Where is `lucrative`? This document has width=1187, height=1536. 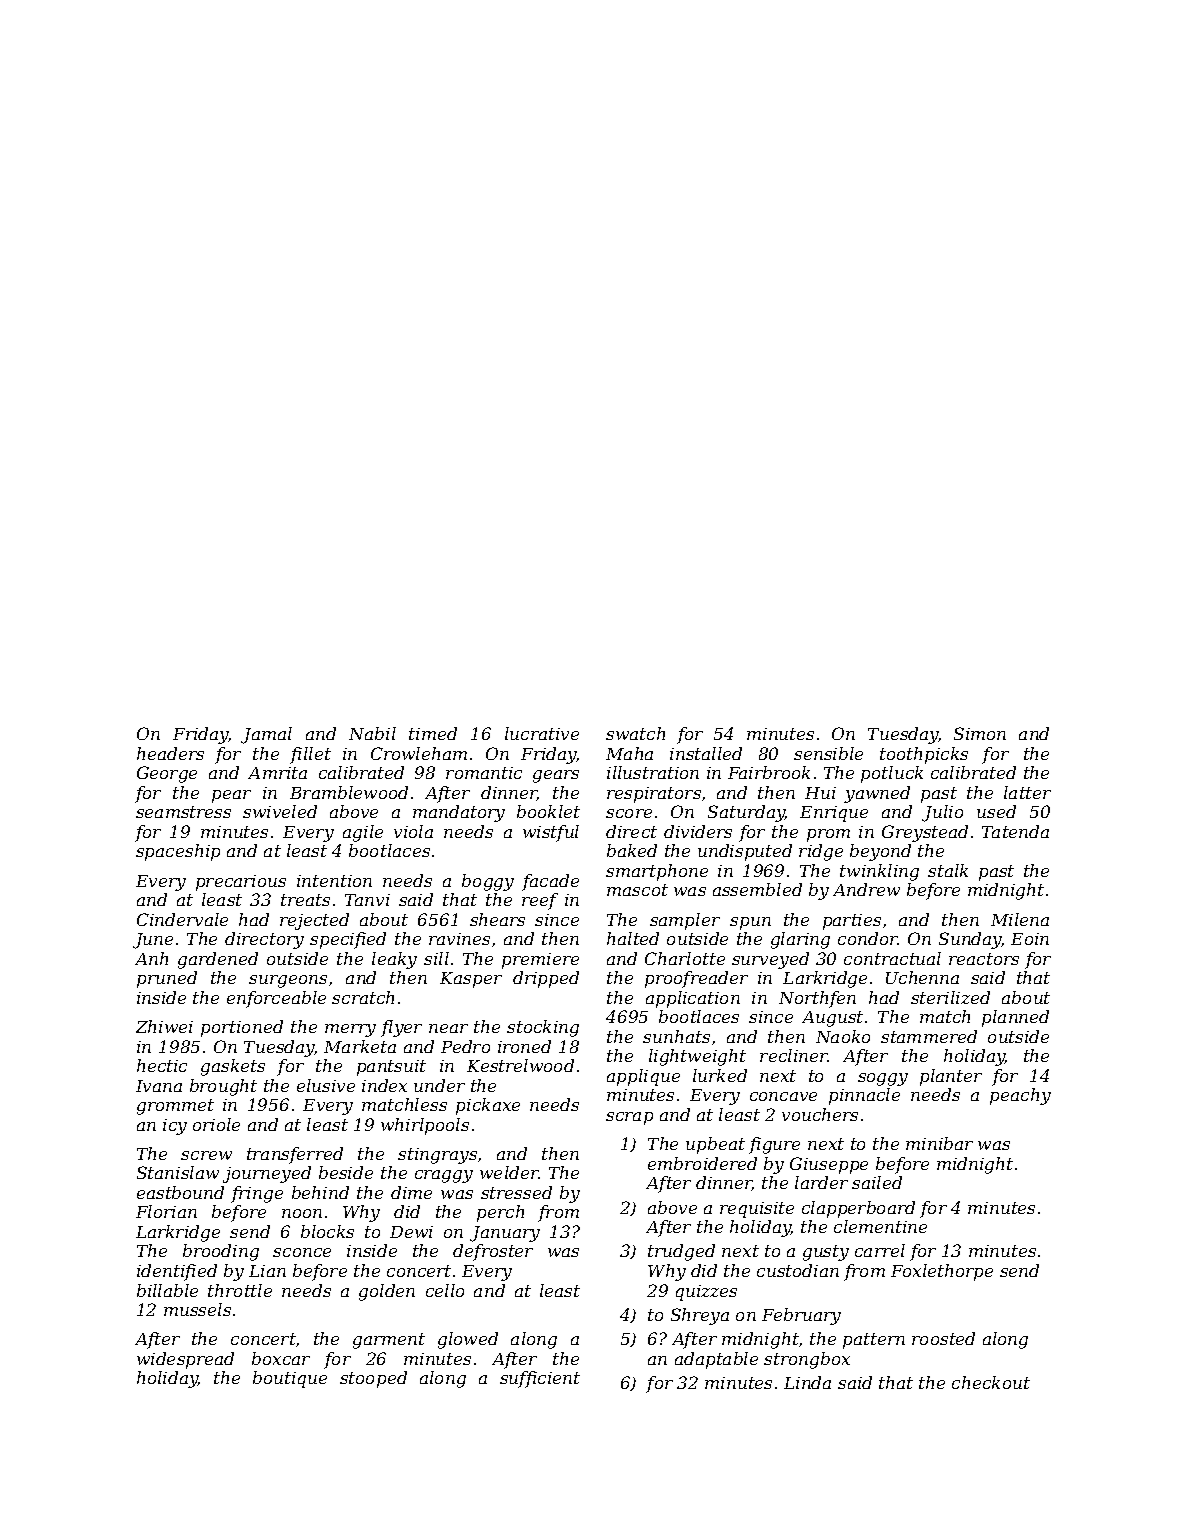
lucrative is located at coordinates (542, 733).
